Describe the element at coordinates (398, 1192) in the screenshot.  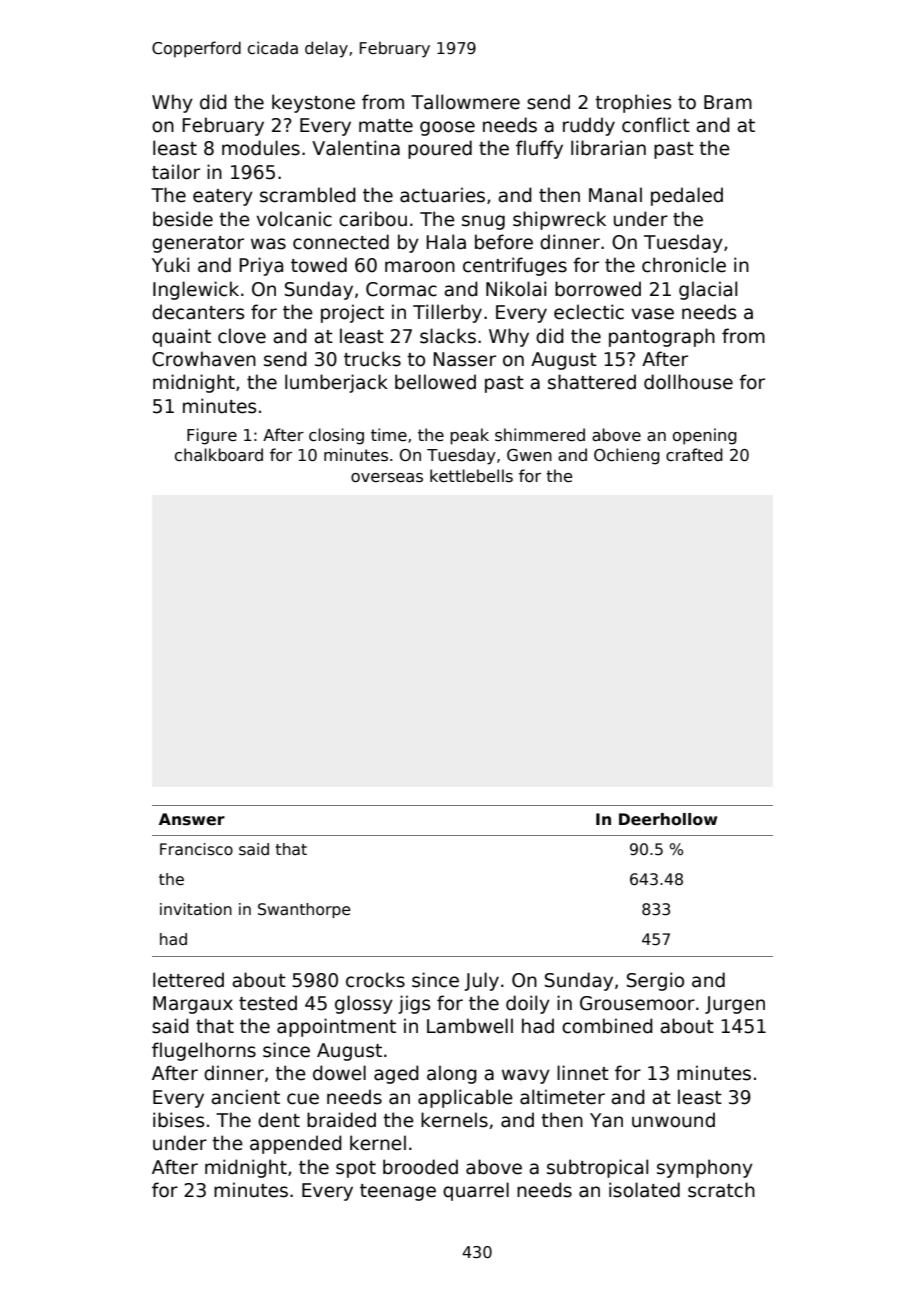
I see `teenage` at that location.
